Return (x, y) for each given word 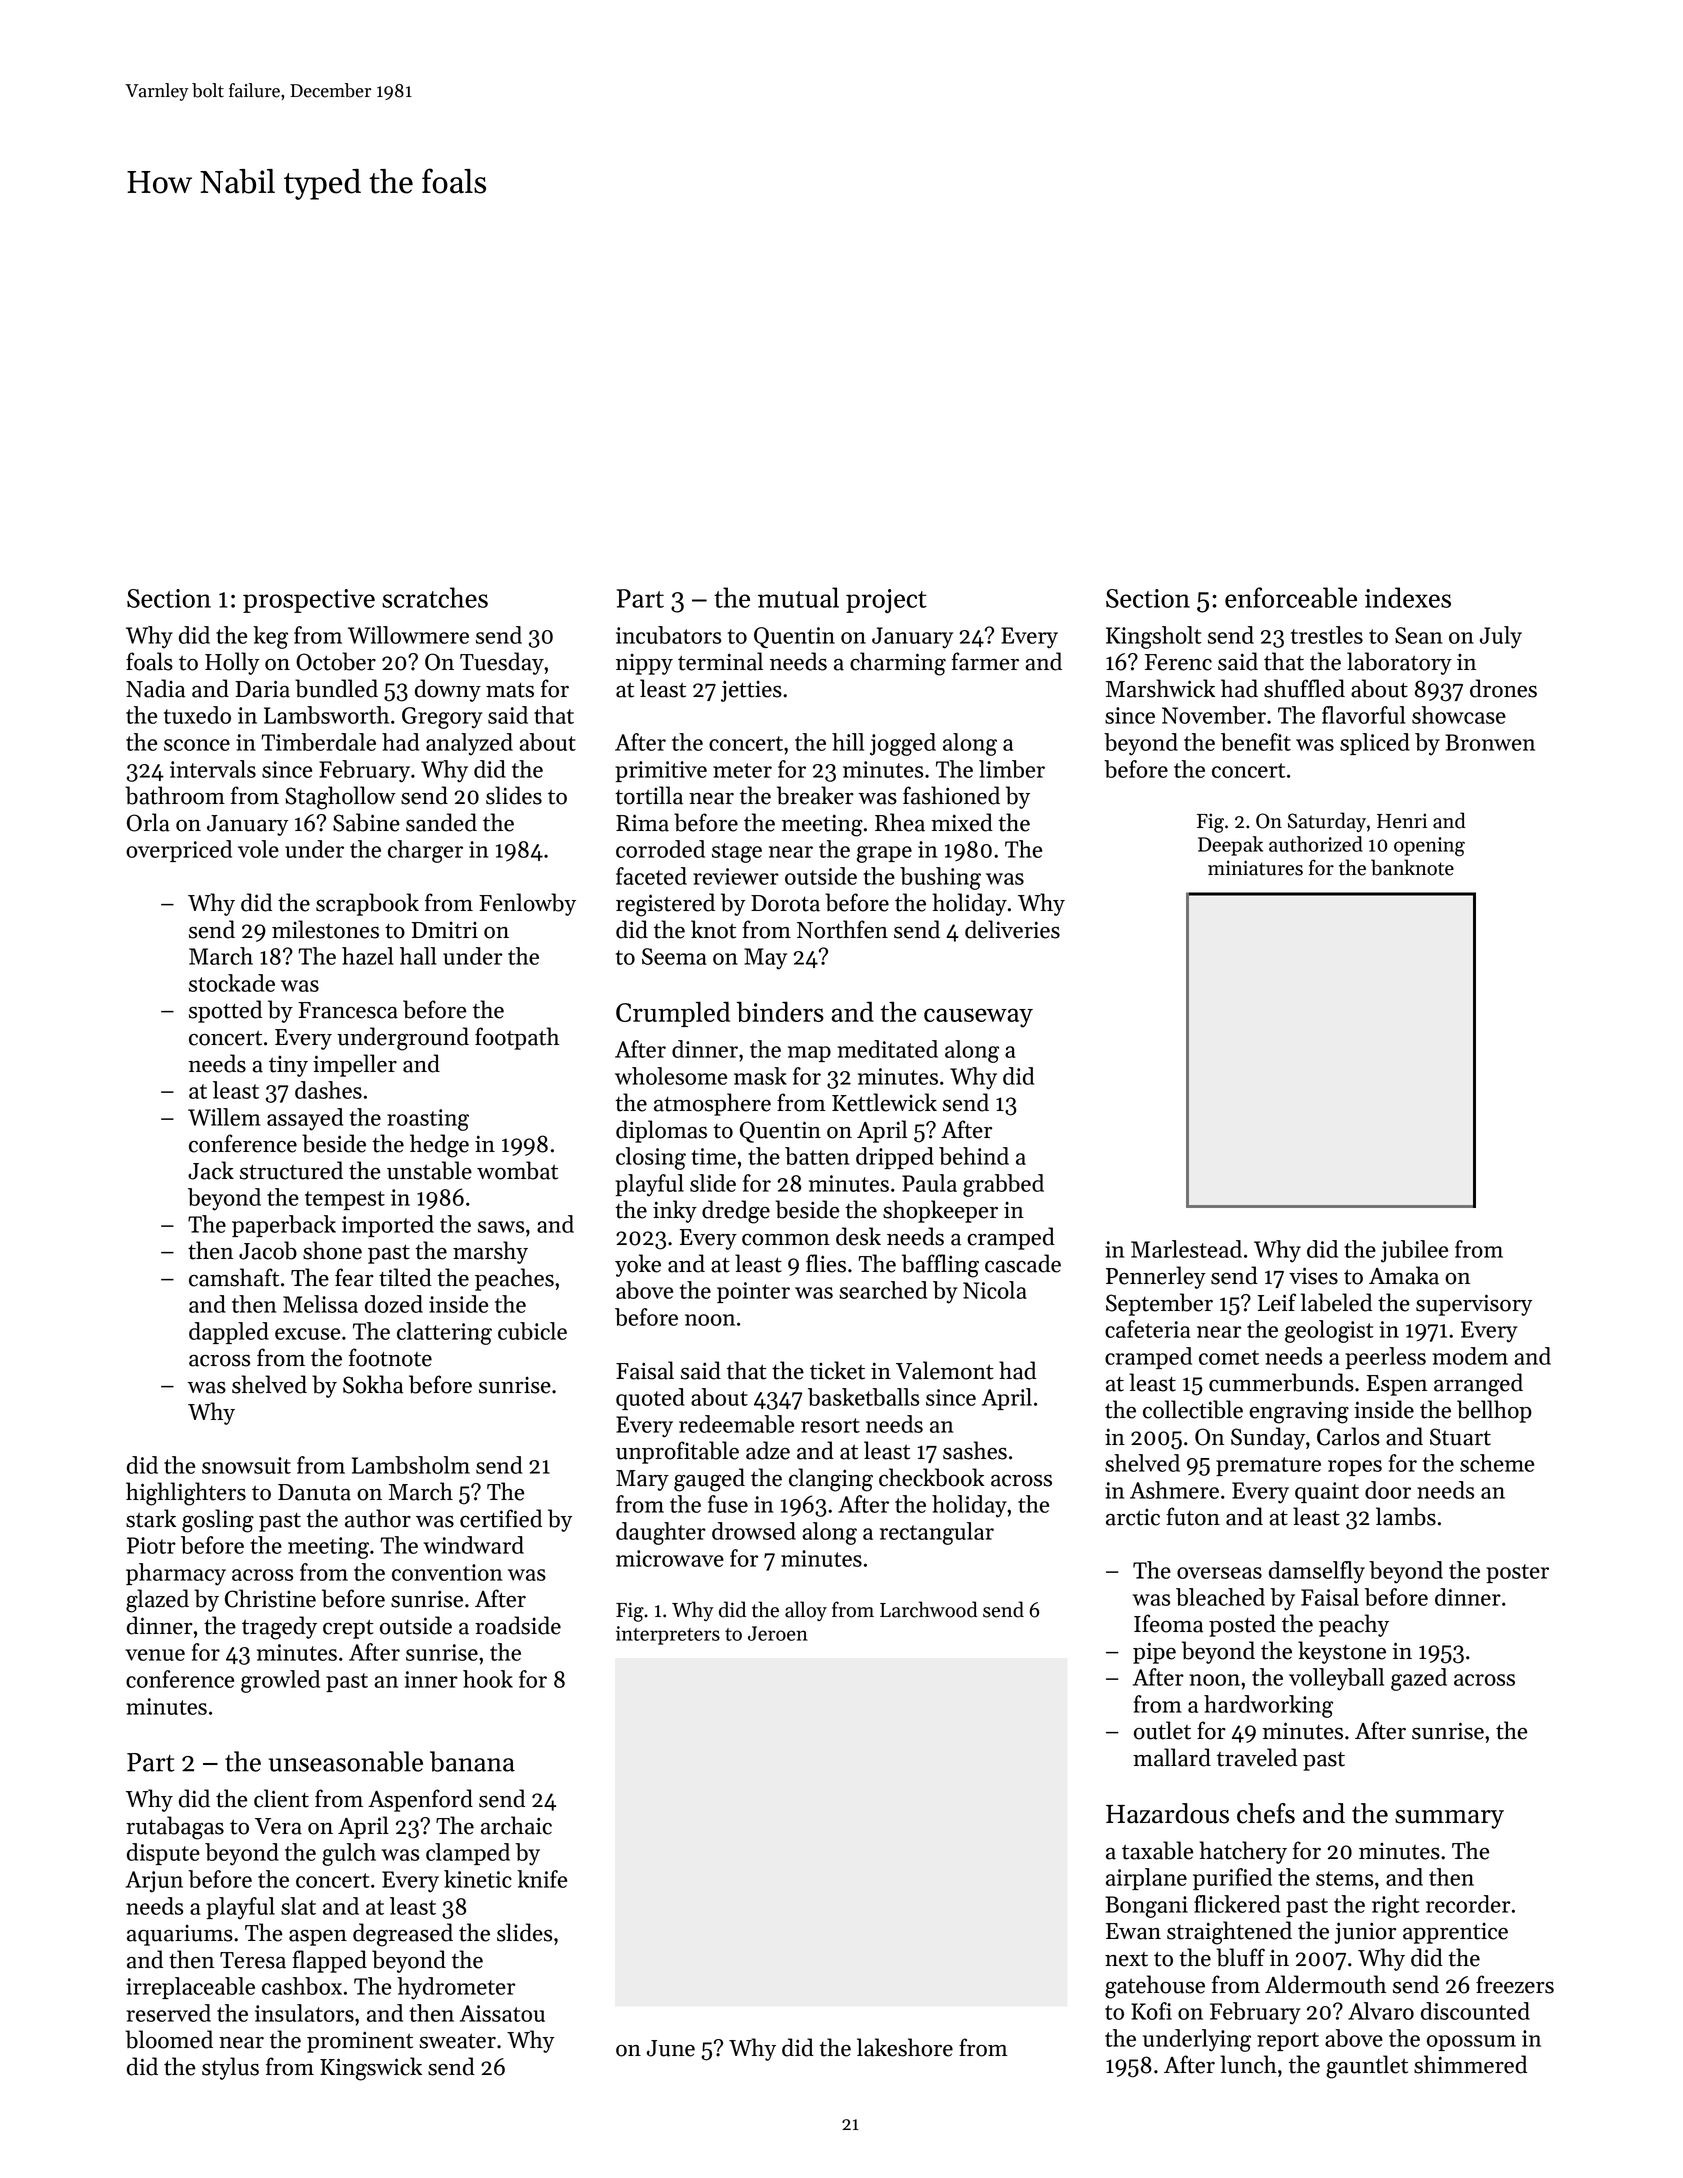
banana (472, 1761)
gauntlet (1367, 2067)
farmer (985, 661)
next (1126, 1959)
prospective (309, 601)
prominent (360, 2042)
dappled (229, 1333)
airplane (1146, 1879)
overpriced (179, 851)
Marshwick (1160, 688)
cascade (1023, 1263)
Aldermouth (1325, 1984)
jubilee (1414, 1251)
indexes (1408, 597)
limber (1012, 769)
